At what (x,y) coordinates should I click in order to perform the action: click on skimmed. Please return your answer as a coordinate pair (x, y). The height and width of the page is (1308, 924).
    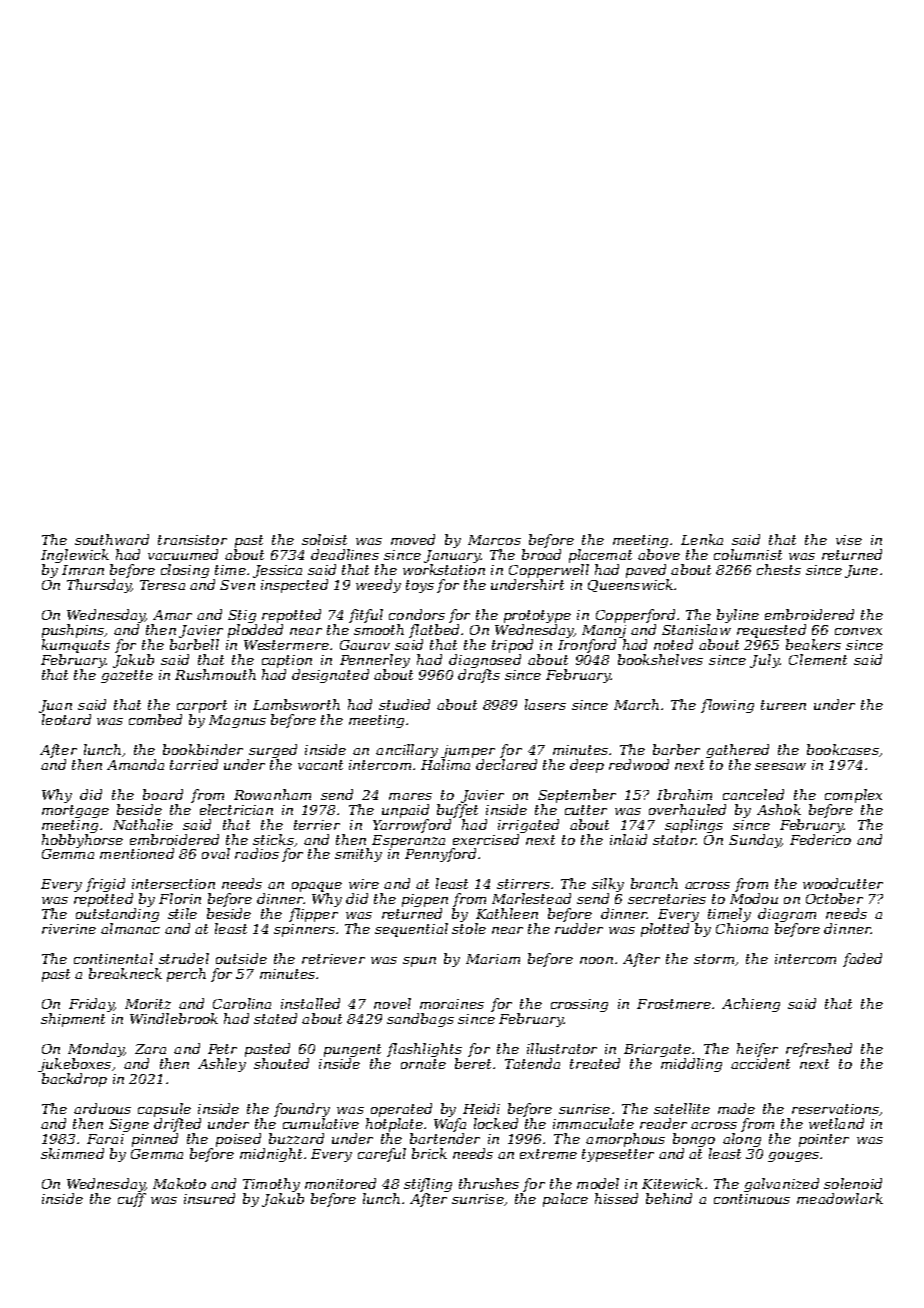
    Looking at the image, I should click on (72, 1153).
